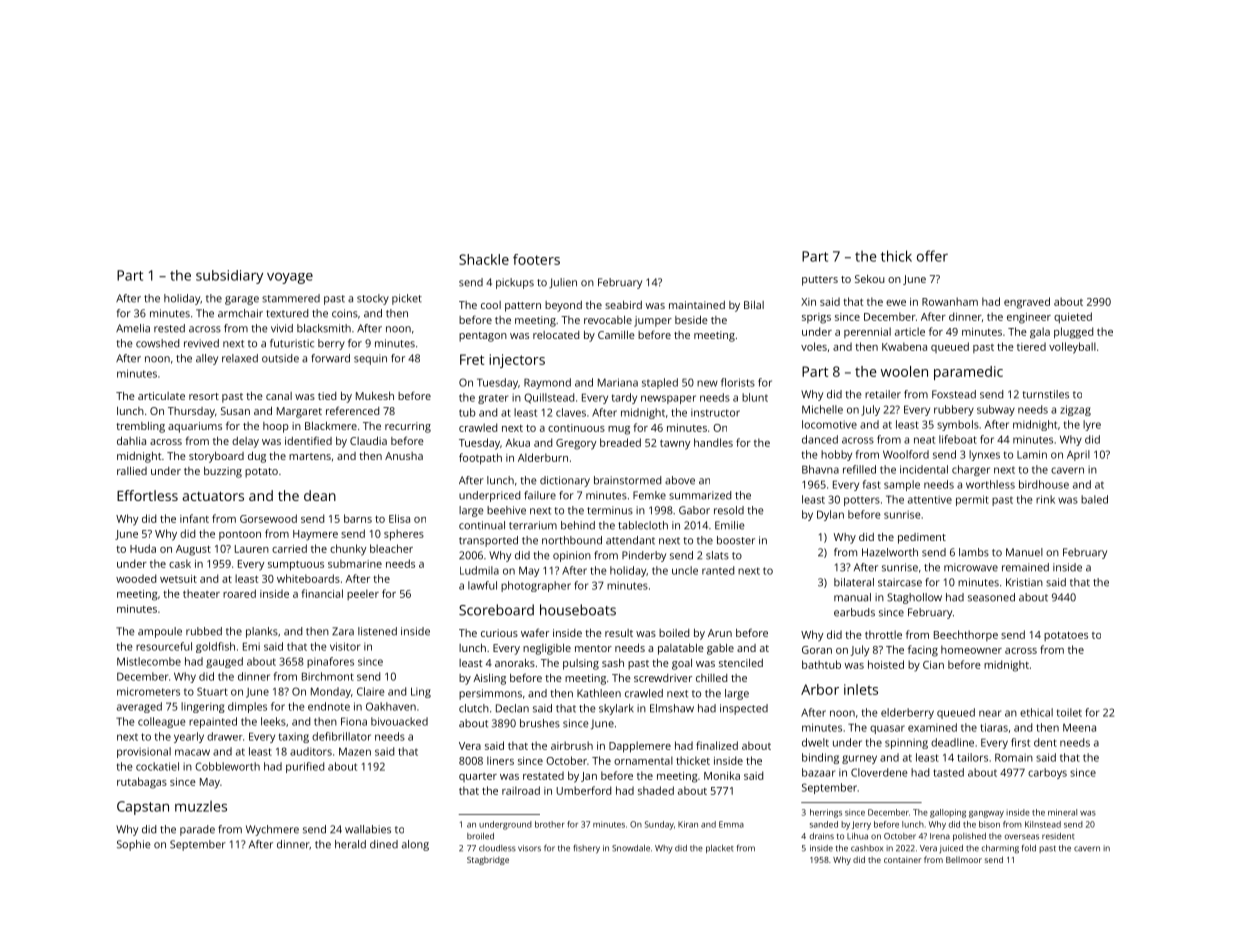 Image resolution: width=1233 pixels, height=952 pixels. What do you see at coordinates (616, 335) in the image?
I see `Camille` at bounding box center [616, 335].
